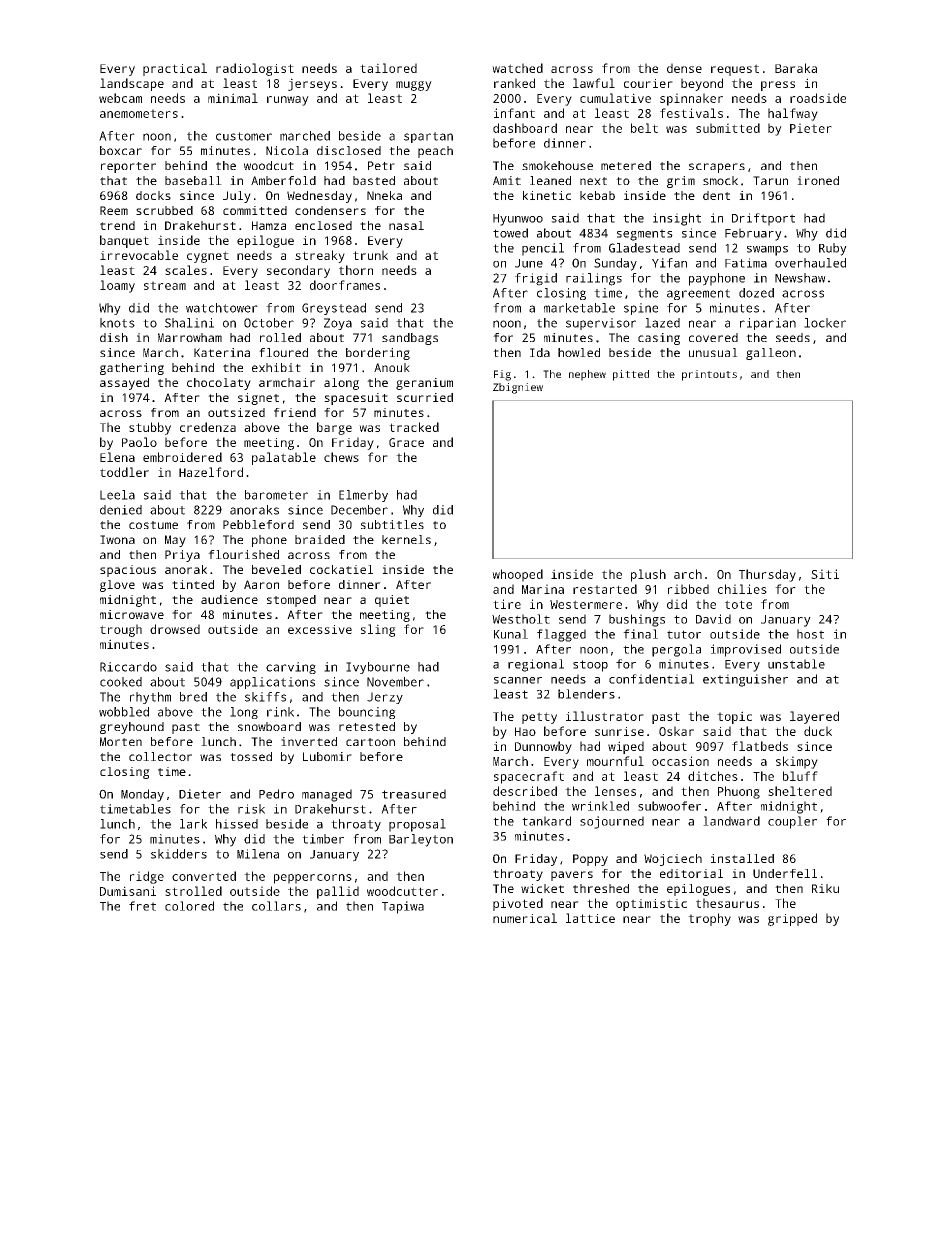  I want to click on petty, so click(539, 718).
